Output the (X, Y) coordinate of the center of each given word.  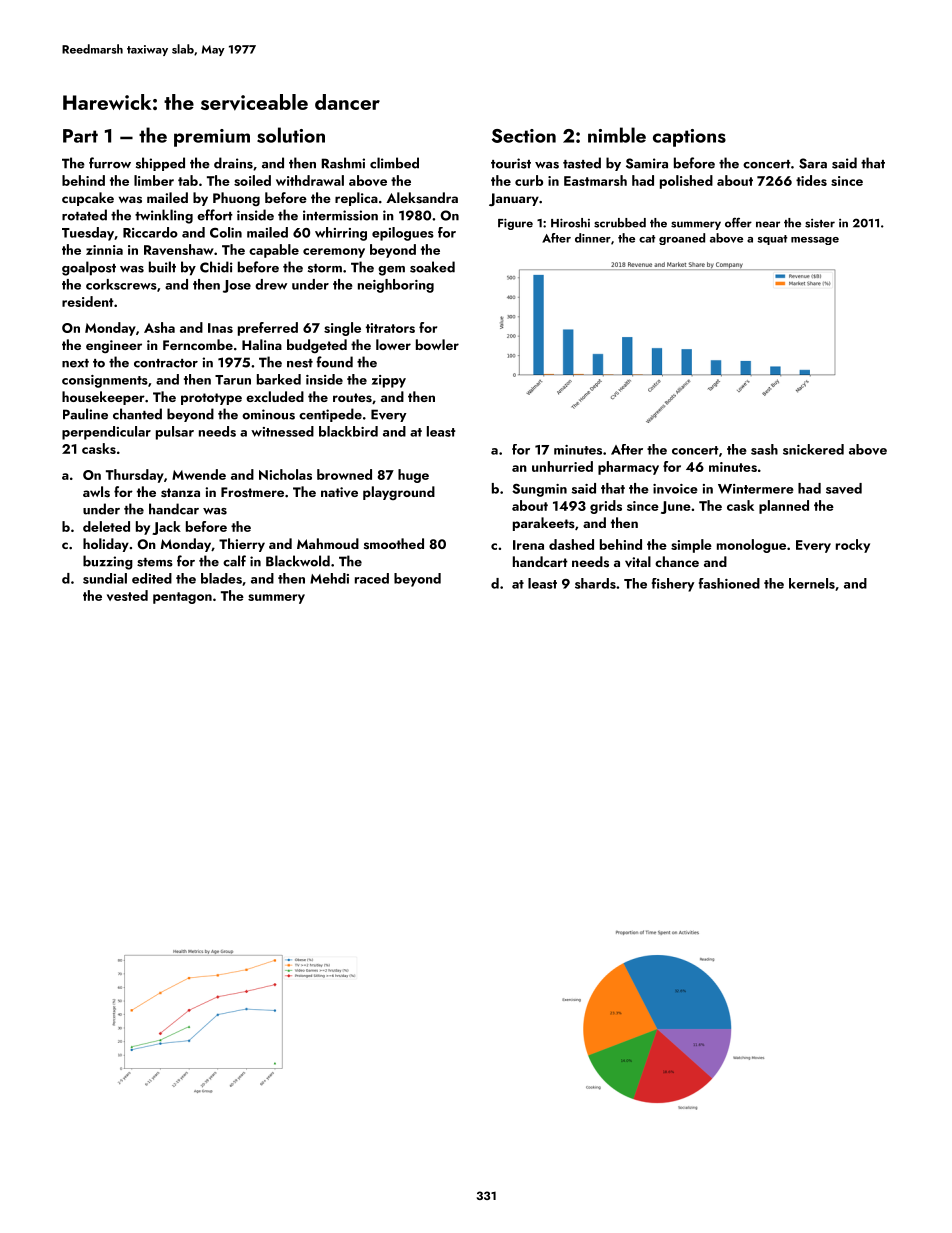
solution (291, 135)
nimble (617, 135)
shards (595, 583)
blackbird (348, 431)
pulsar (175, 433)
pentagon (182, 598)
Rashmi (343, 163)
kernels (812, 583)
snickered (813, 449)
